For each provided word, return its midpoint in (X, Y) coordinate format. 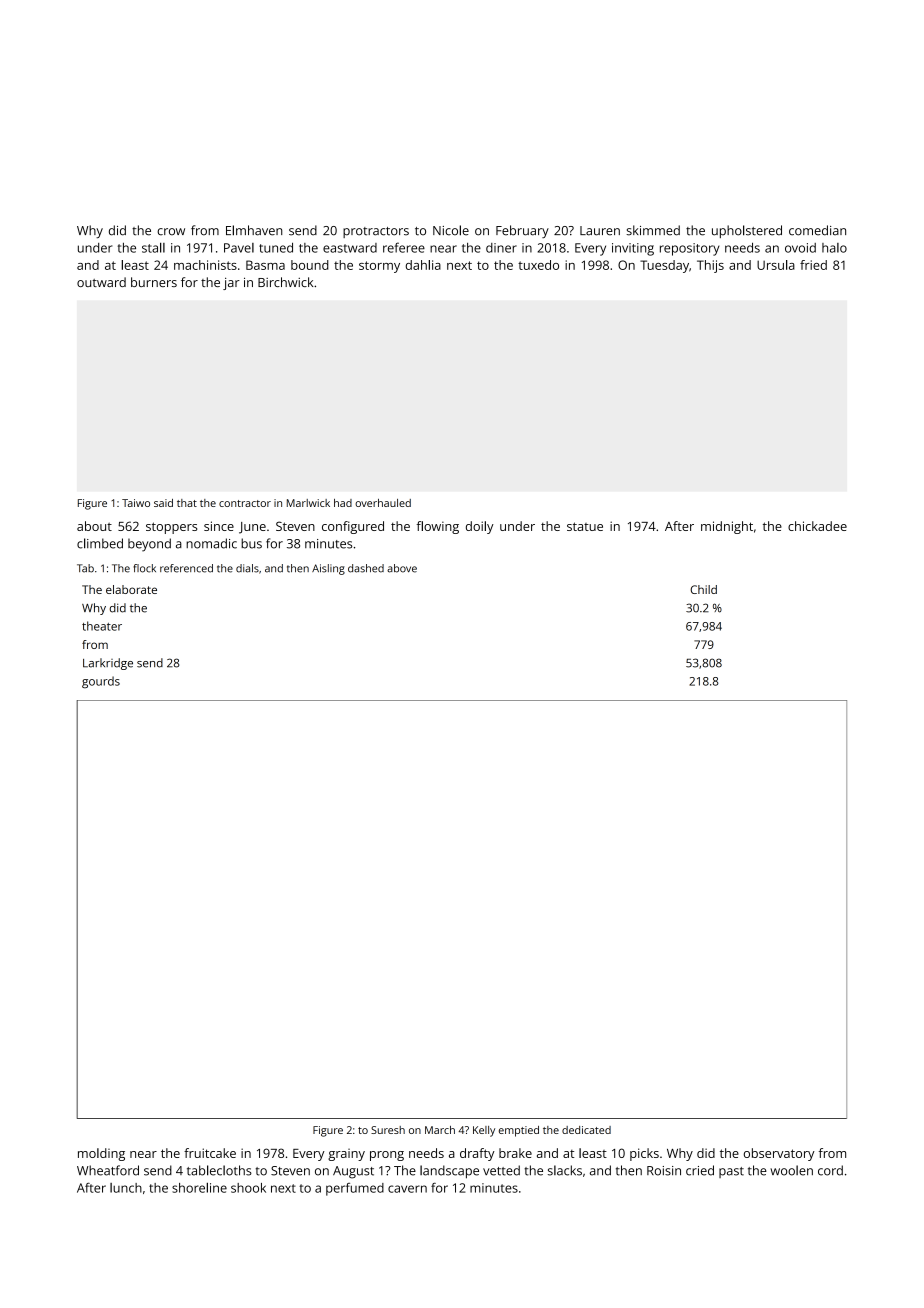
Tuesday (664, 266)
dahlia (423, 265)
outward (101, 282)
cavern (407, 1189)
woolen (791, 1170)
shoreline (199, 1187)
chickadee (817, 526)
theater (102, 626)
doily (480, 527)
